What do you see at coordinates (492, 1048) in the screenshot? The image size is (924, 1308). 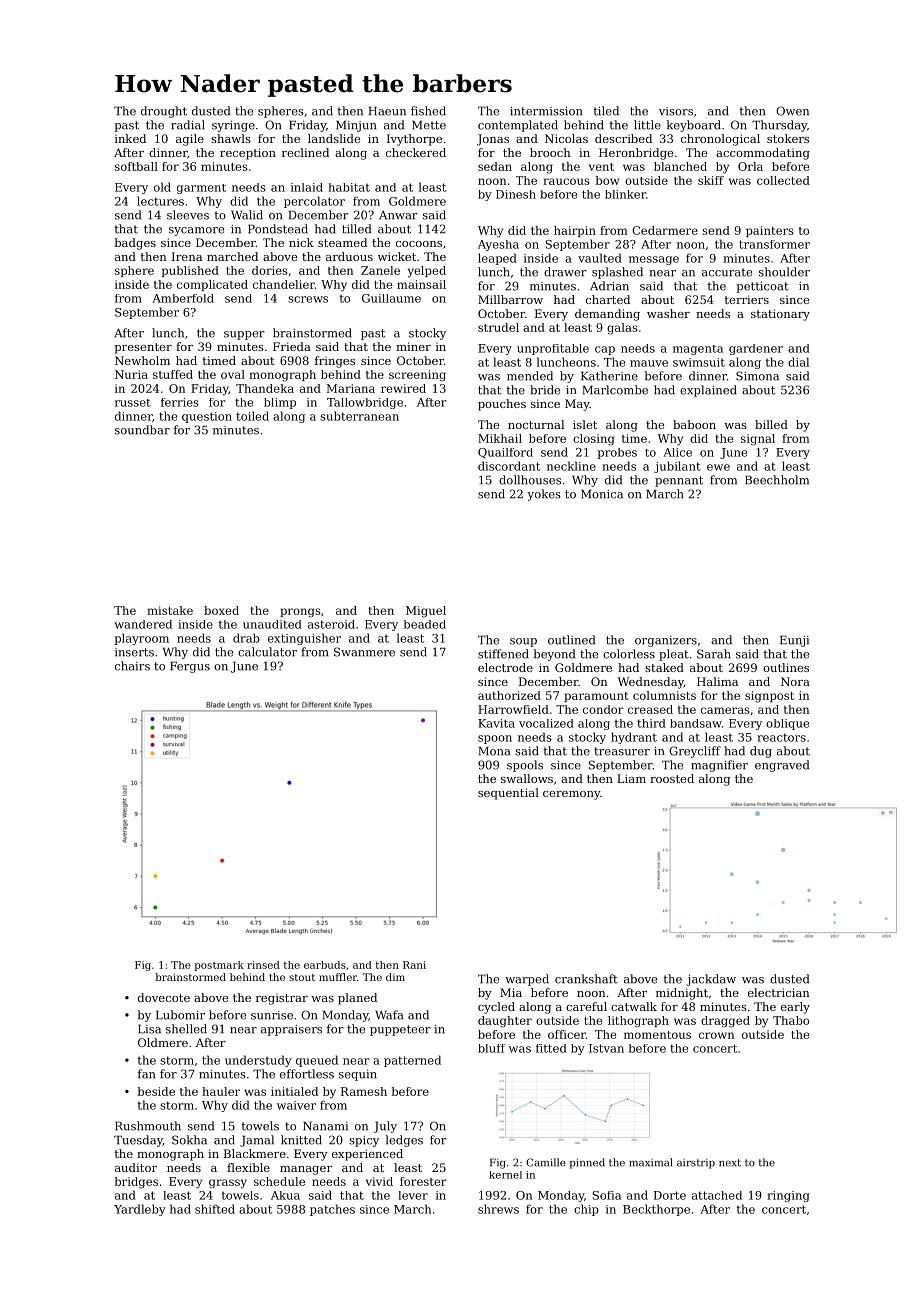 I see `bluff` at bounding box center [492, 1048].
